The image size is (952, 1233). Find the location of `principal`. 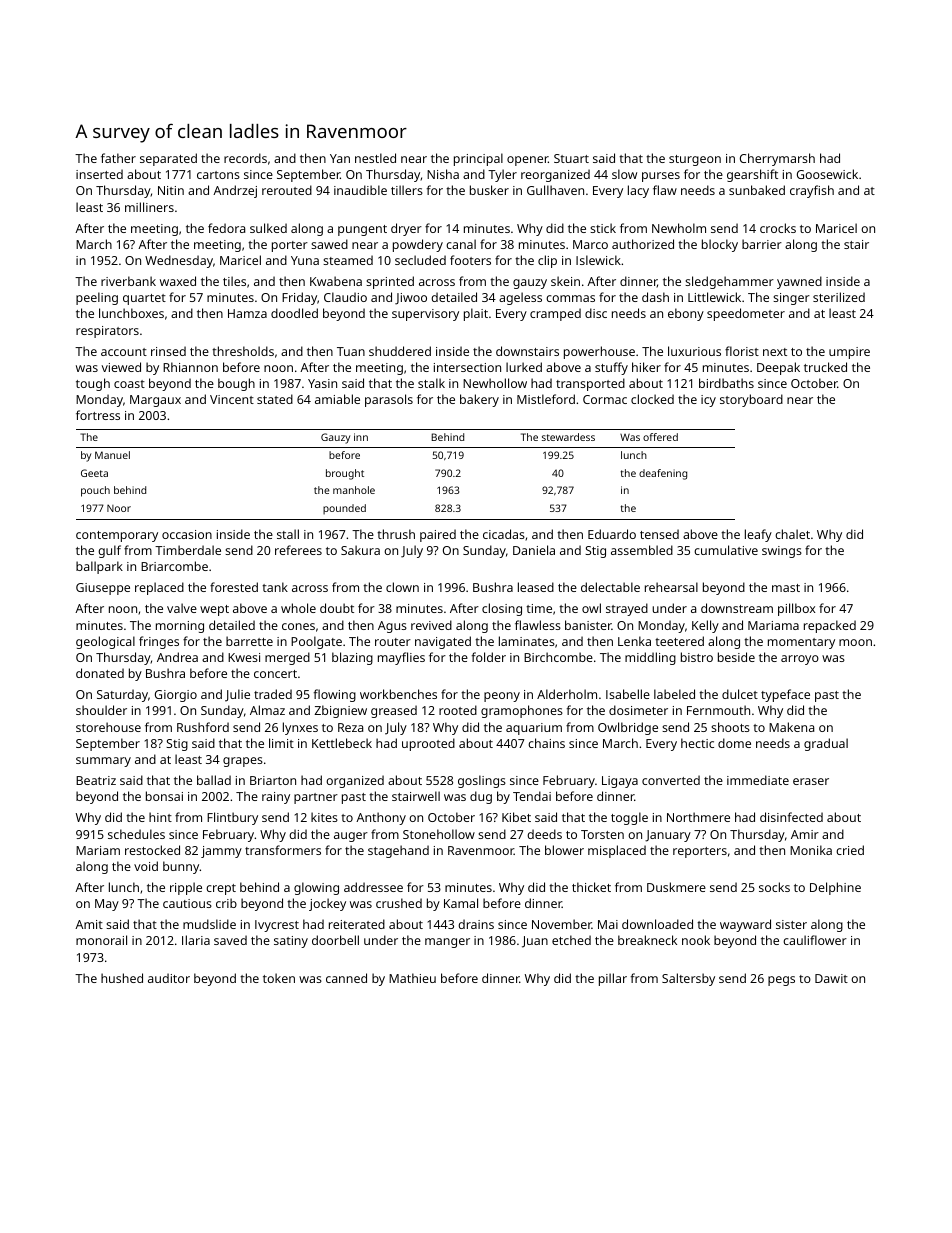

principal is located at coordinates (478, 159).
